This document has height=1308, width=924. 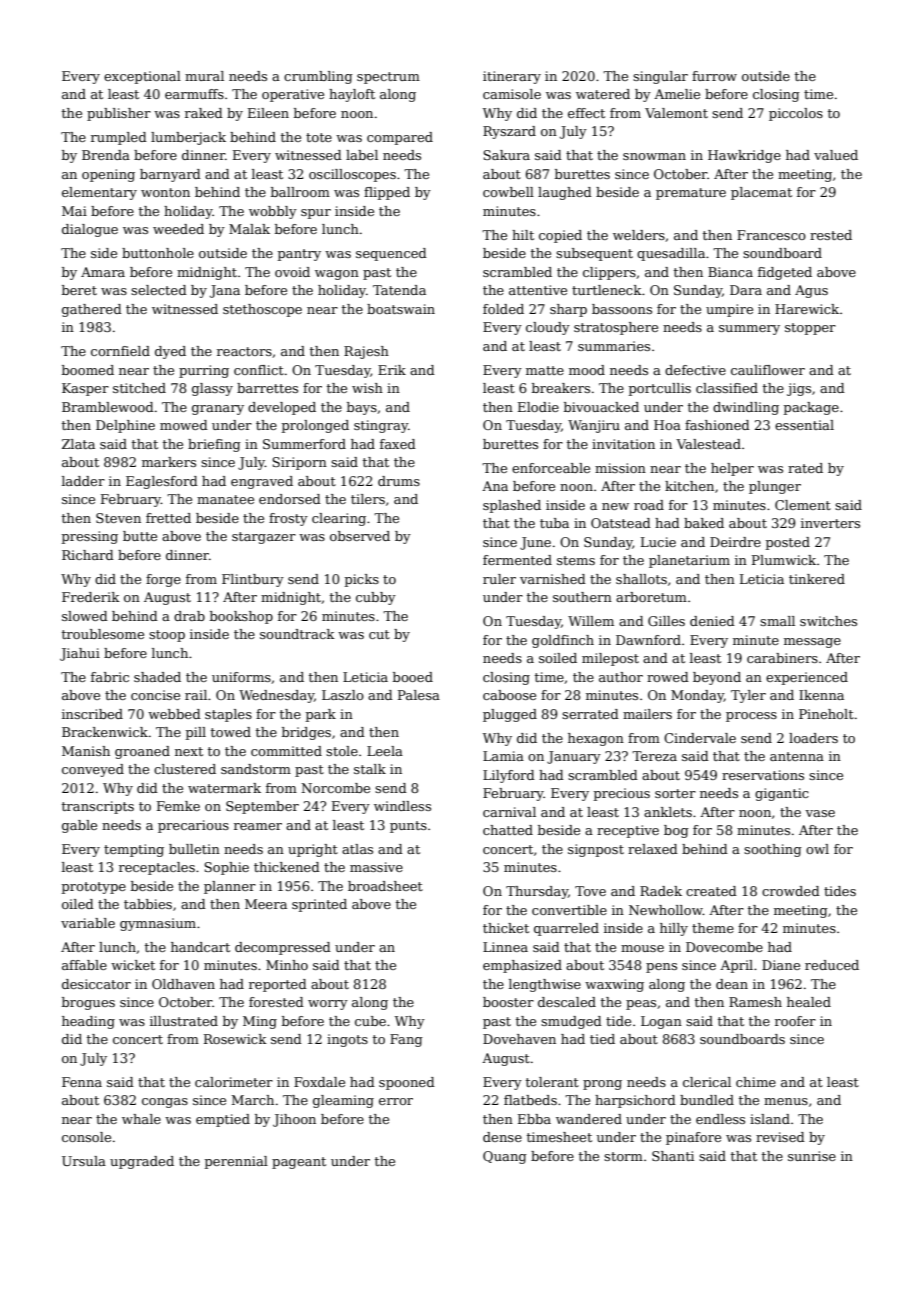 I want to click on wobbly, so click(x=273, y=212).
